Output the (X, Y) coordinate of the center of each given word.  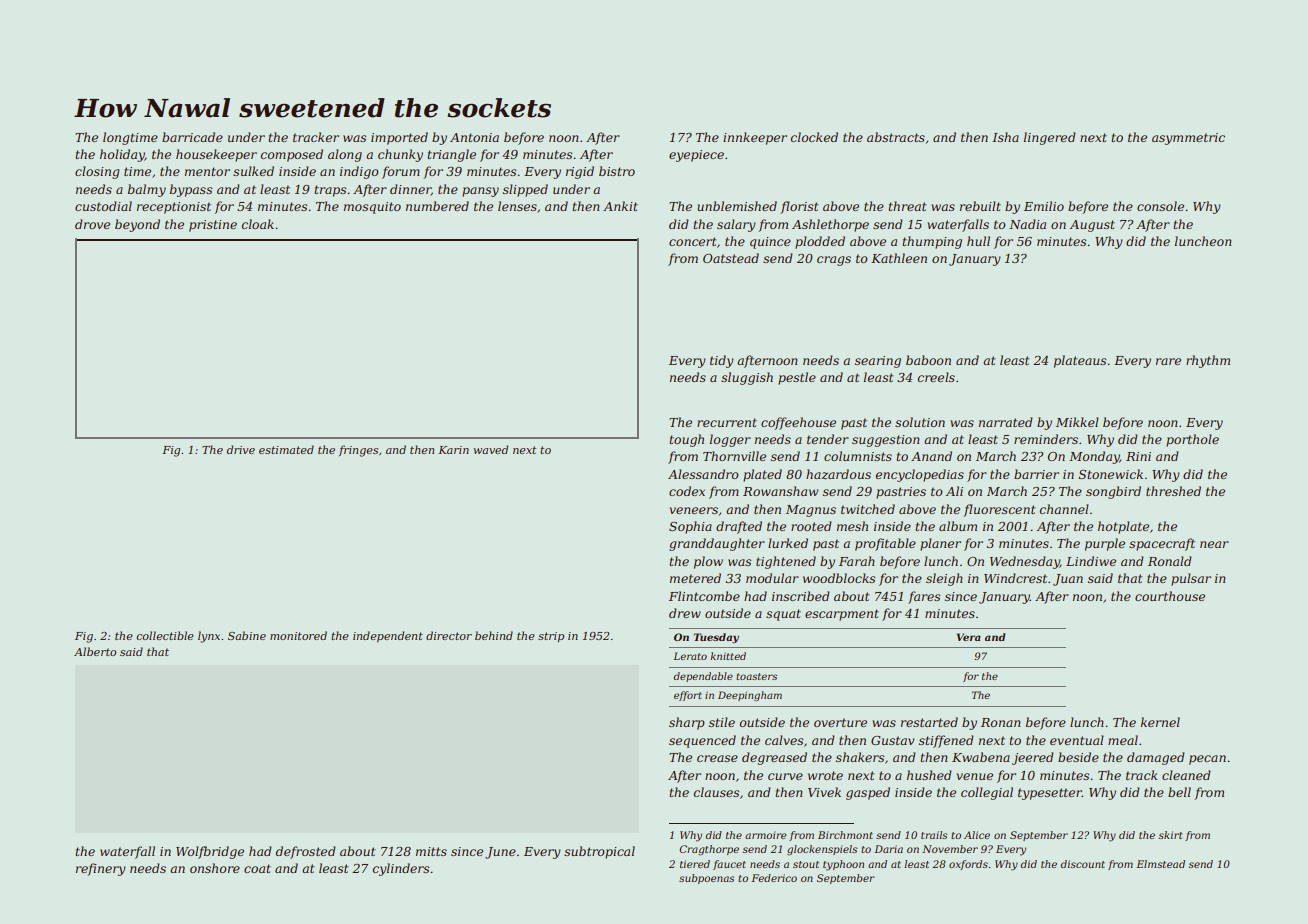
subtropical (599, 852)
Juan (1068, 580)
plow (708, 562)
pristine (213, 226)
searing (878, 362)
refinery (101, 869)
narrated (1006, 422)
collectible (165, 635)
